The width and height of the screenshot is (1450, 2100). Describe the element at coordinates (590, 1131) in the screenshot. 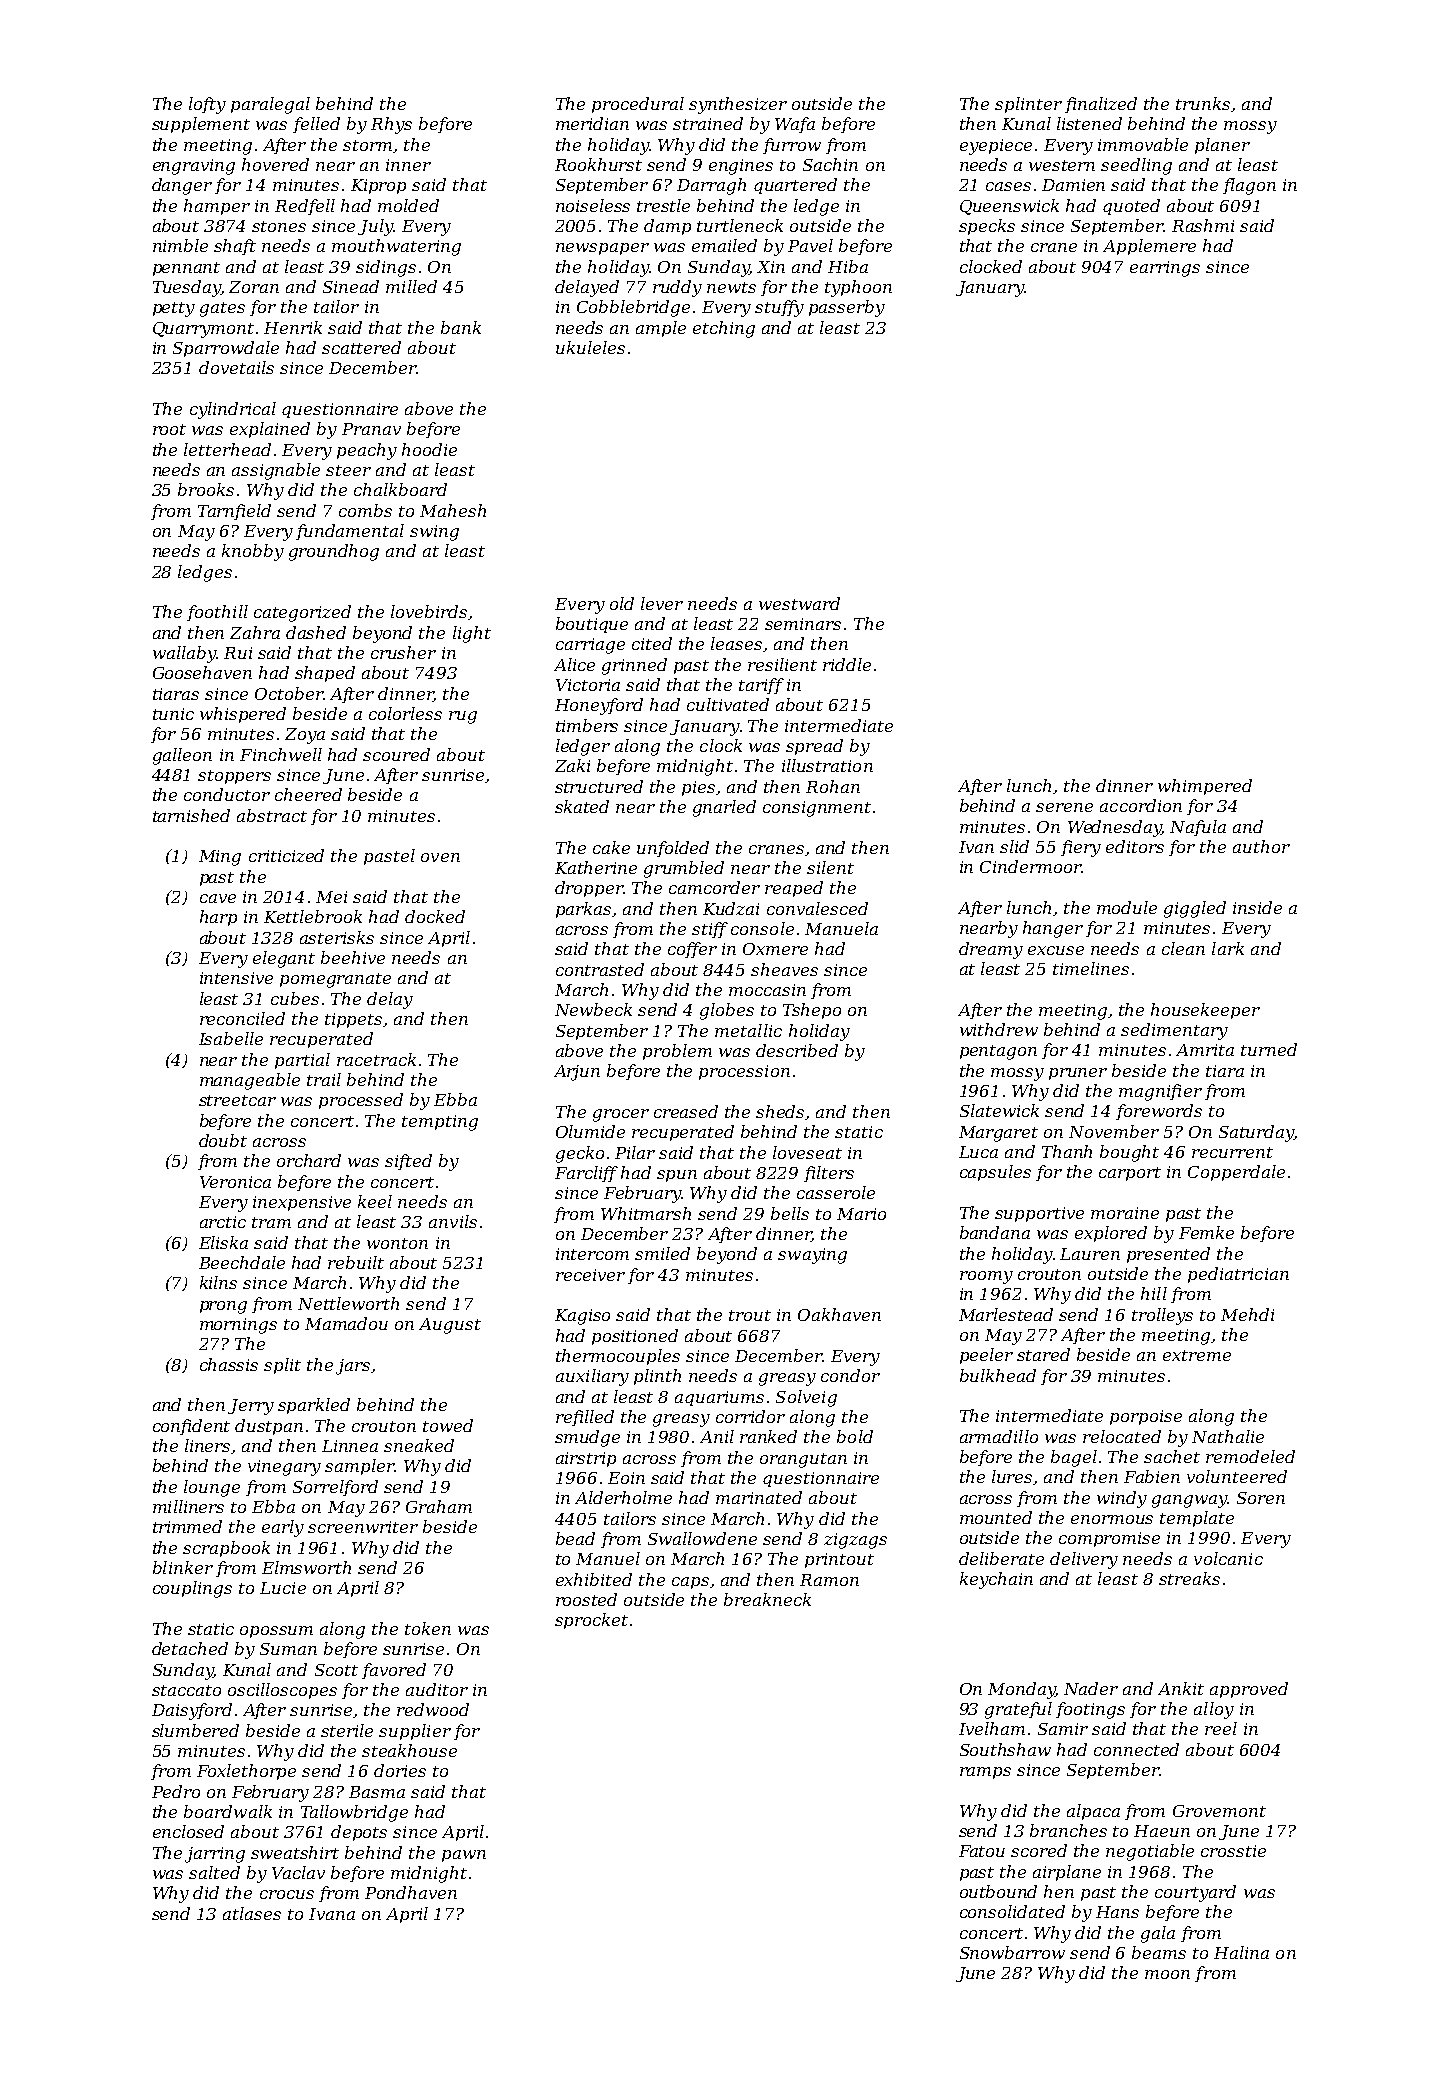

I see `Olumide` at that location.
